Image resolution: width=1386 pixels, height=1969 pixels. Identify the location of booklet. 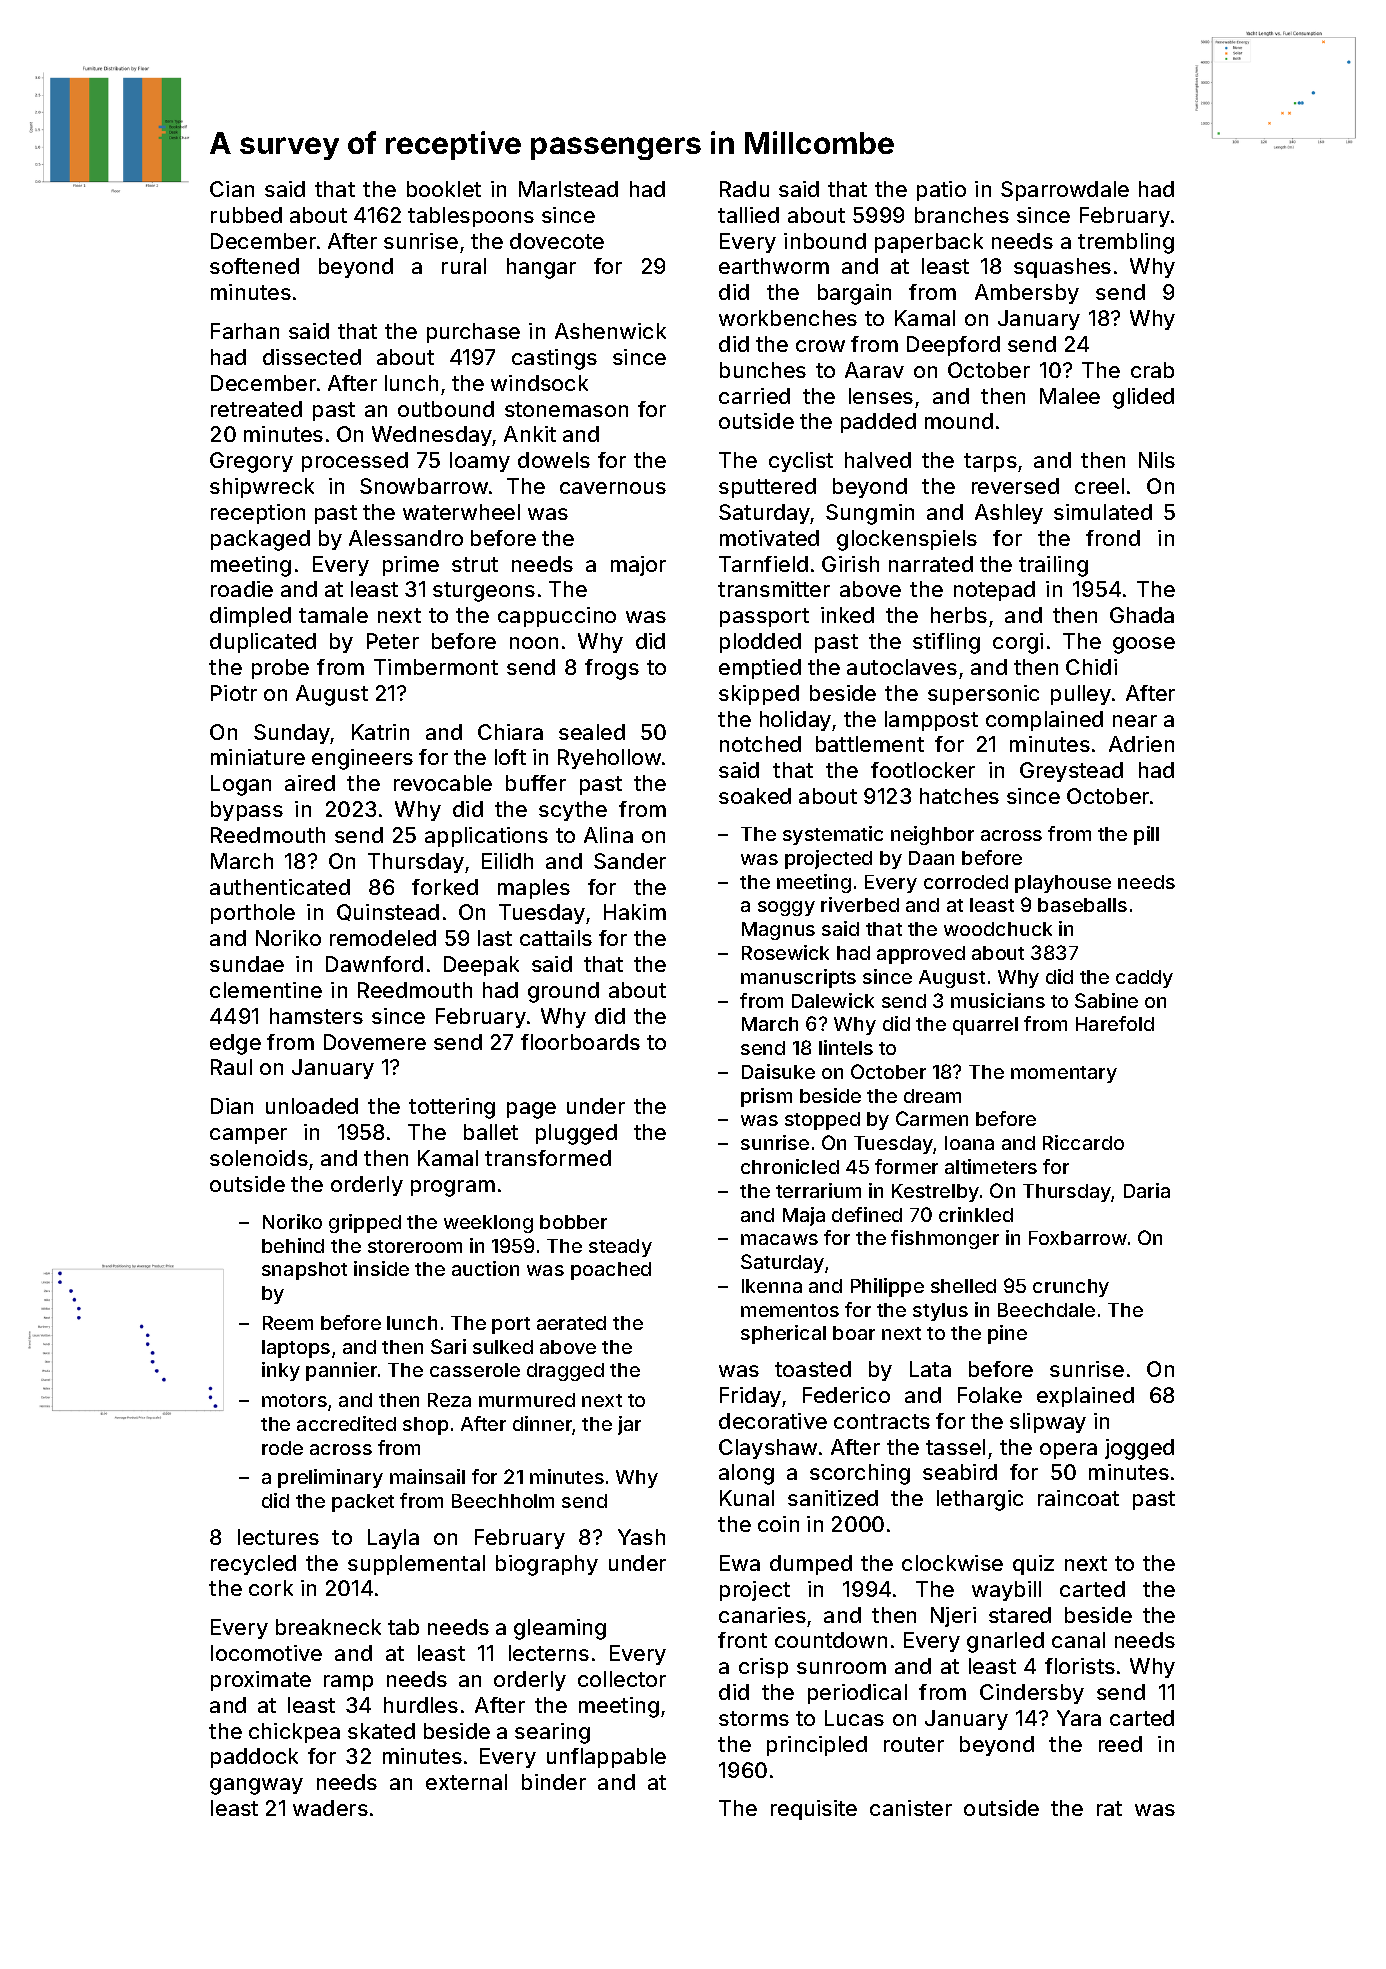
(444, 189).
